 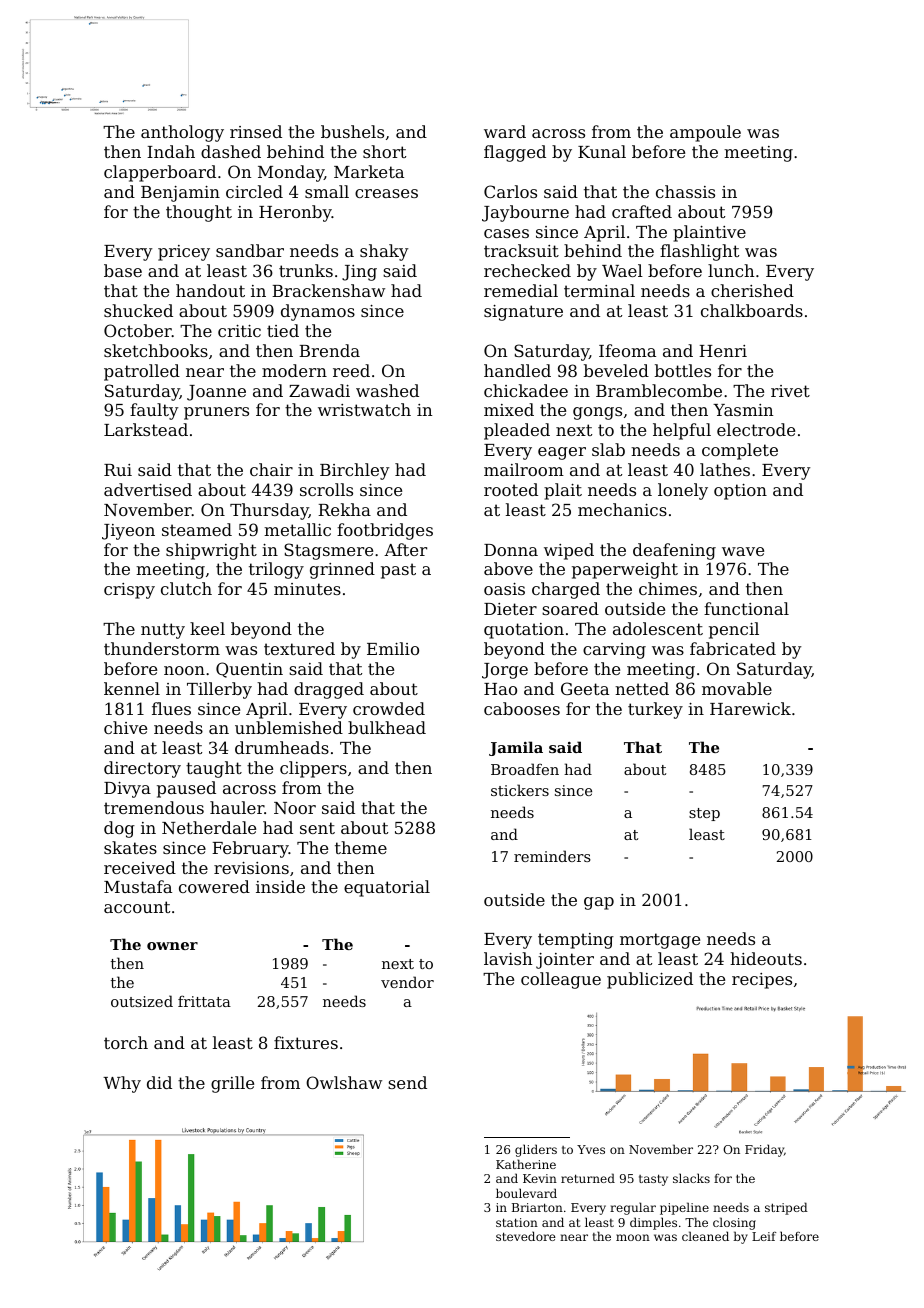 I want to click on chassis, so click(x=685, y=191).
